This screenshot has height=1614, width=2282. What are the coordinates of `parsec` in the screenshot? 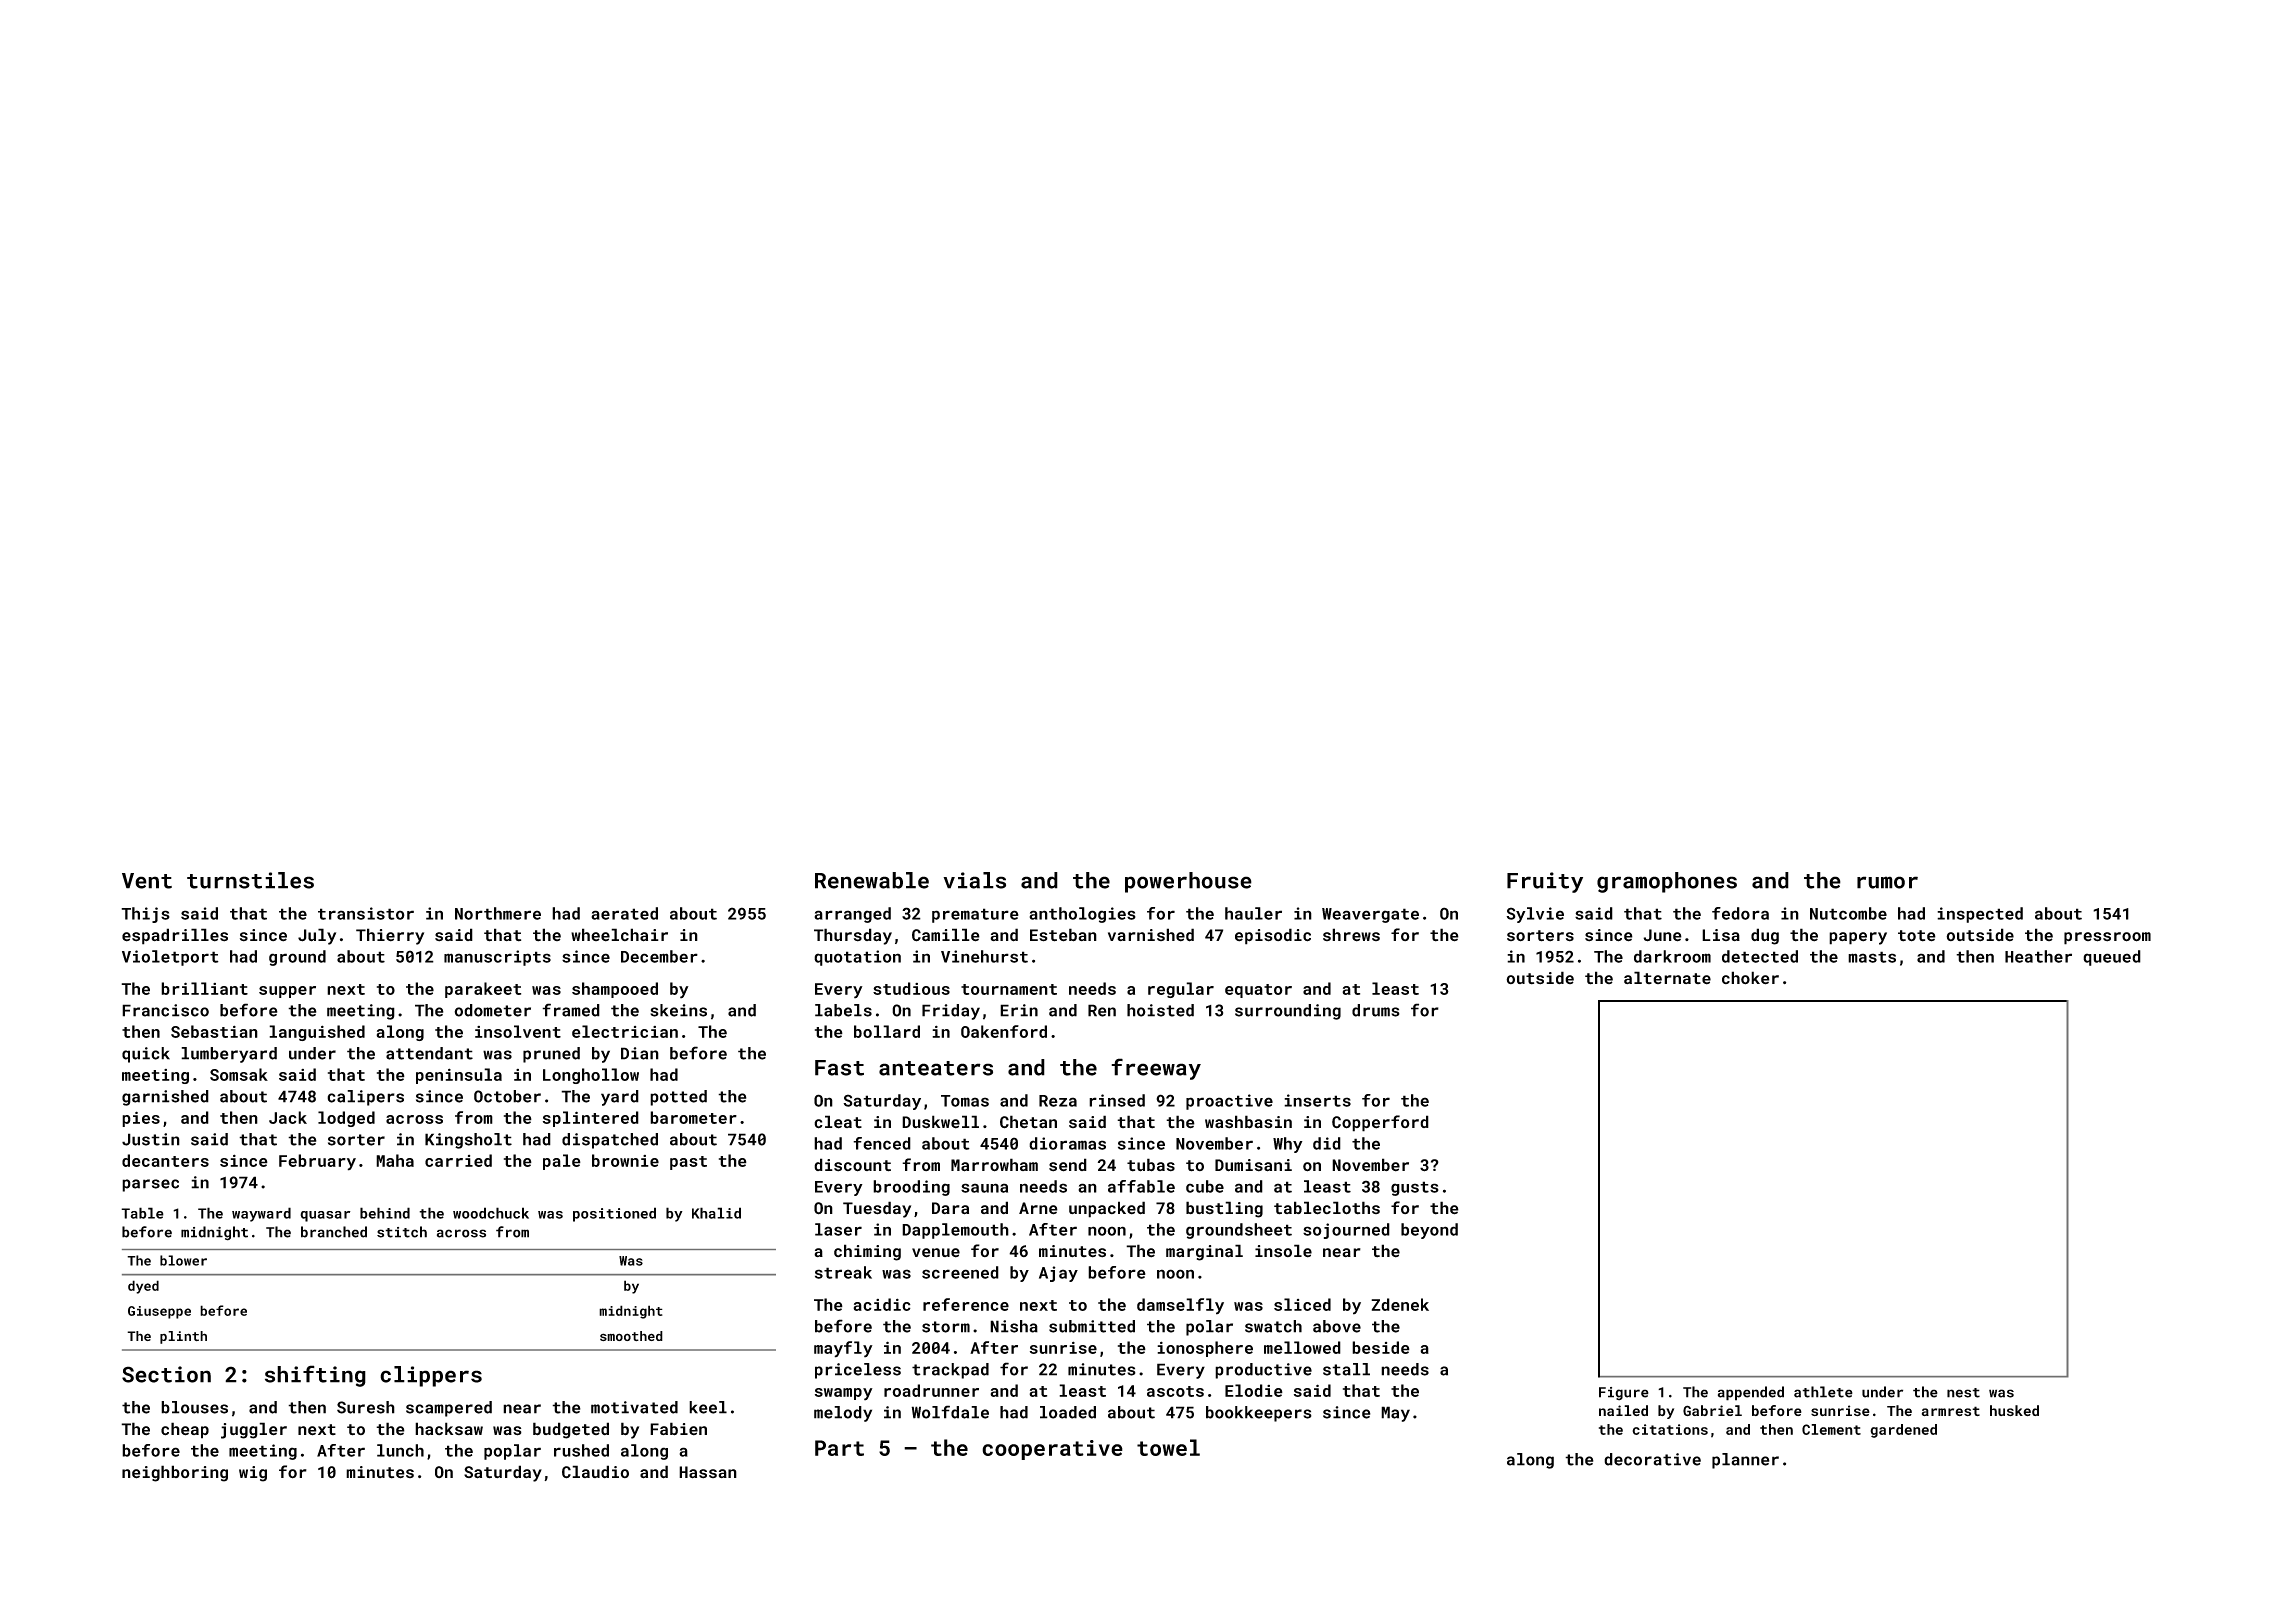 It's located at (150, 1185).
